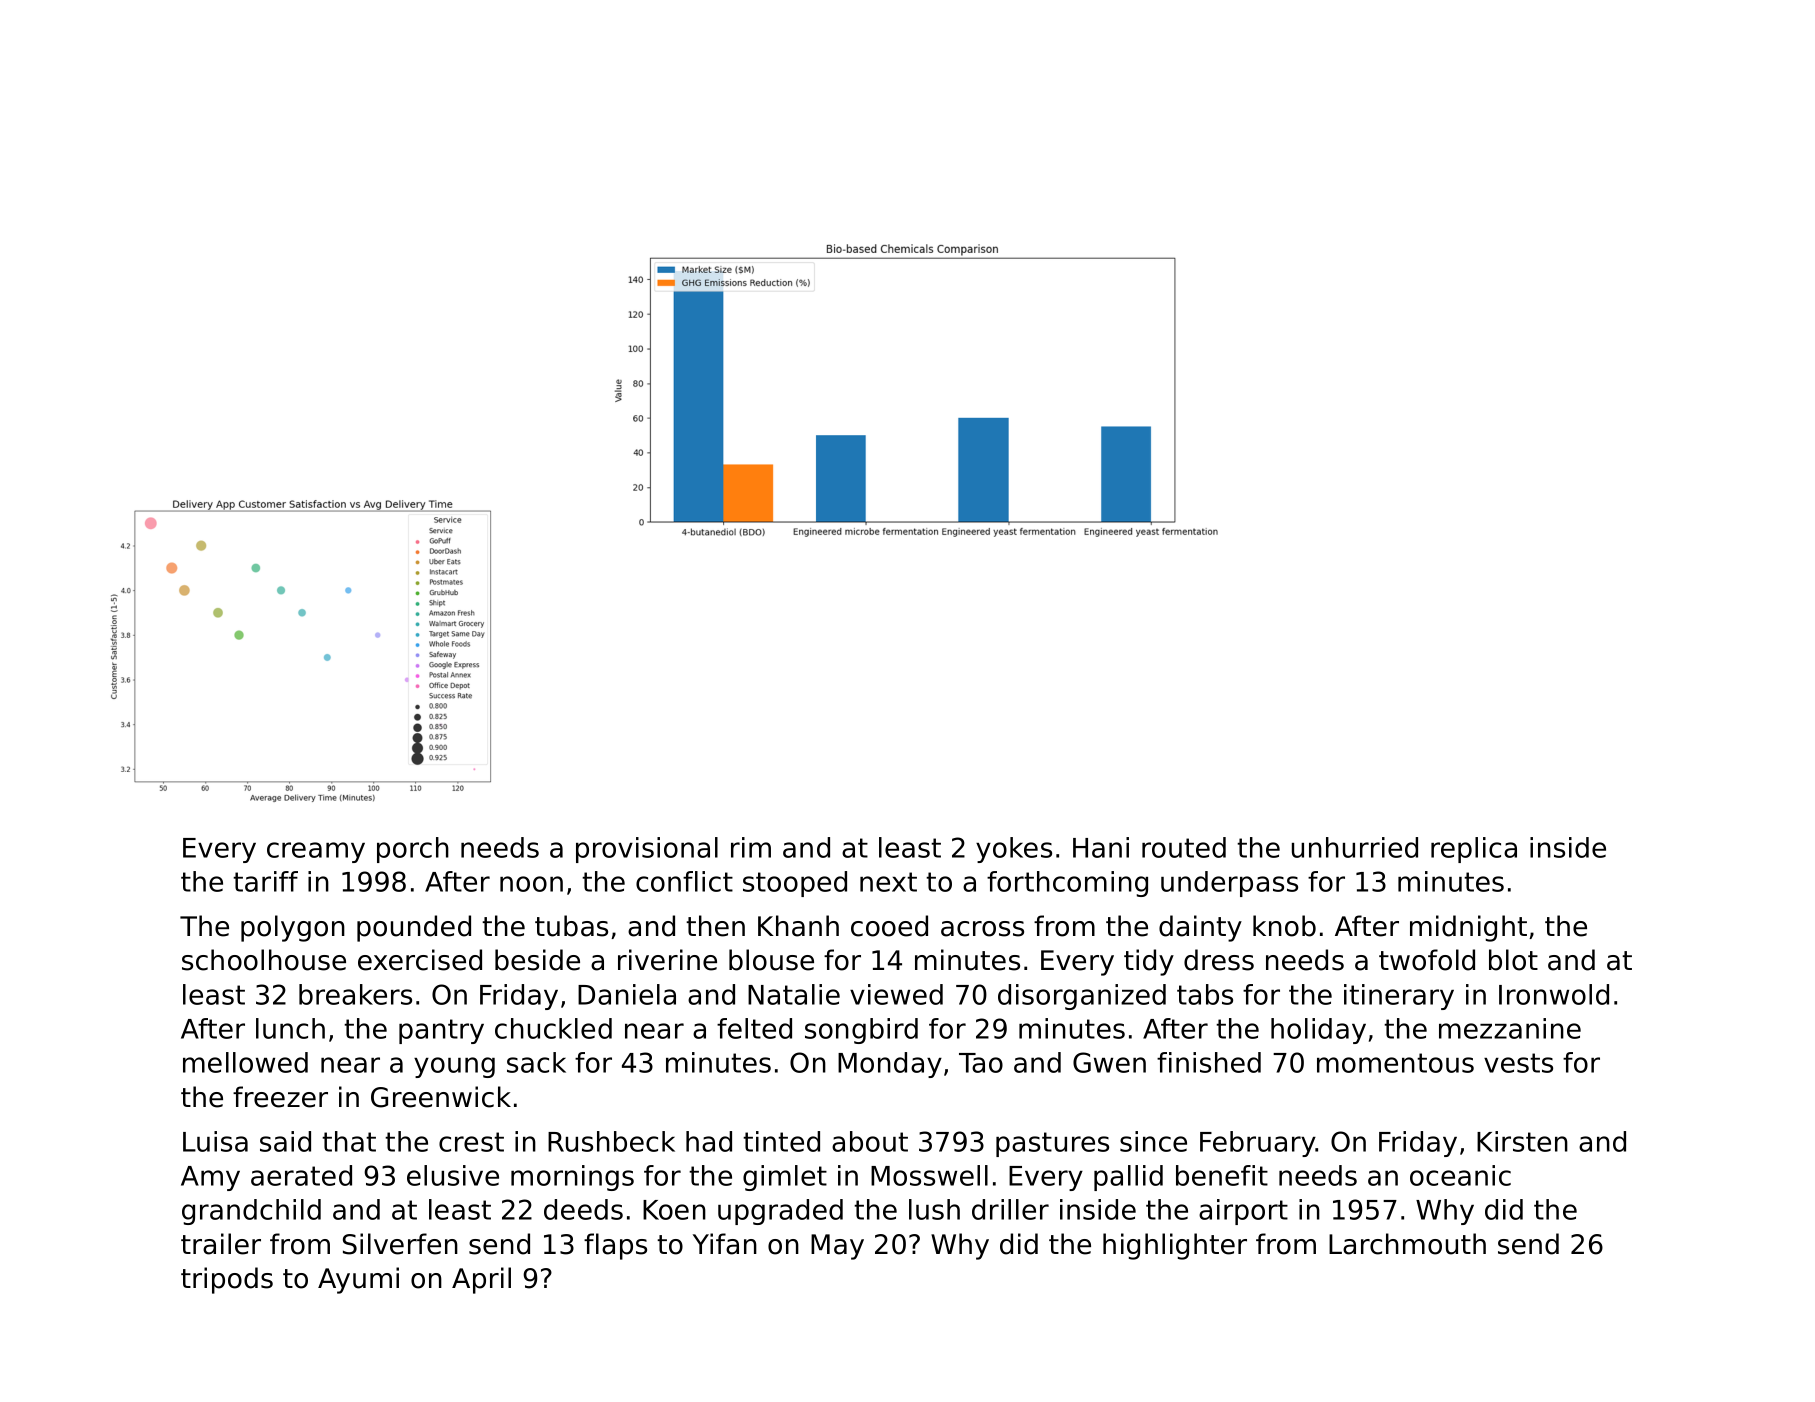 The image size is (1815, 1402). I want to click on Ayumi, so click(358, 1280).
